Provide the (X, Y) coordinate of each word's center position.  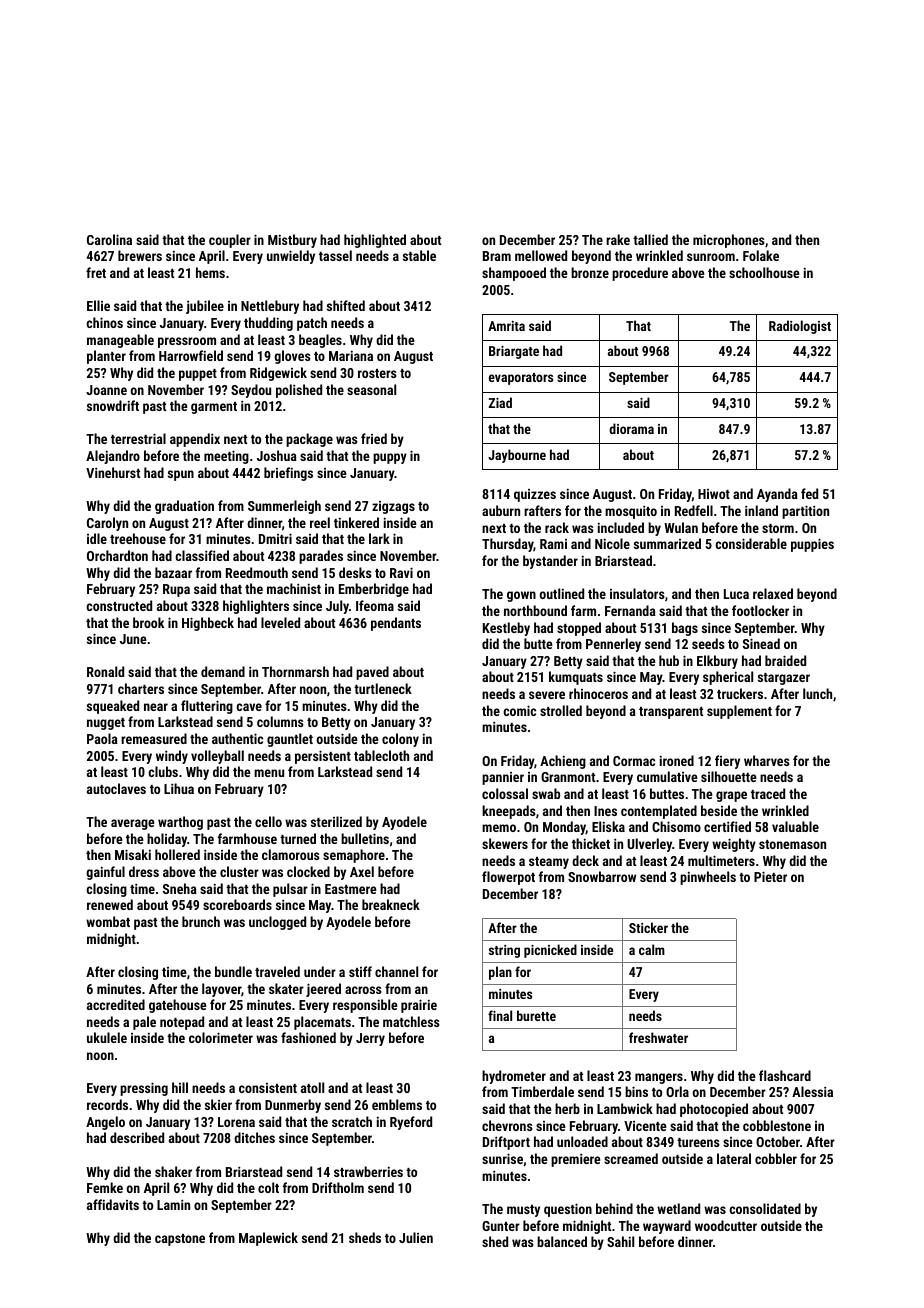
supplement (739, 712)
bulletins (365, 838)
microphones (729, 241)
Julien (416, 1237)
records (107, 1104)
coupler (230, 241)
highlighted (375, 241)
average (133, 824)
